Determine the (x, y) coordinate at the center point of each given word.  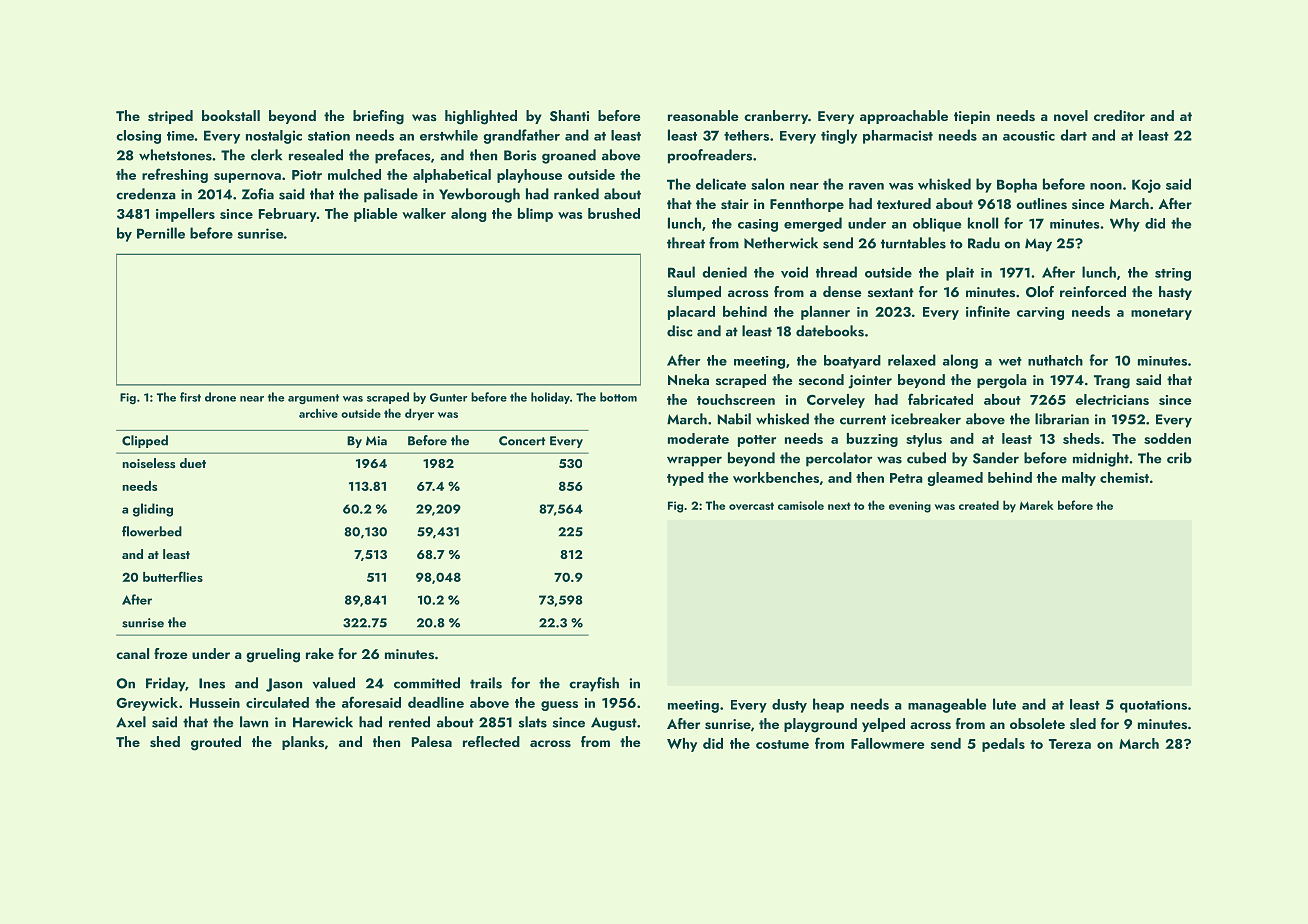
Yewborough (479, 195)
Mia (376, 441)
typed (685, 479)
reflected (491, 741)
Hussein (215, 703)
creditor (1119, 115)
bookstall (231, 115)
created (979, 505)
